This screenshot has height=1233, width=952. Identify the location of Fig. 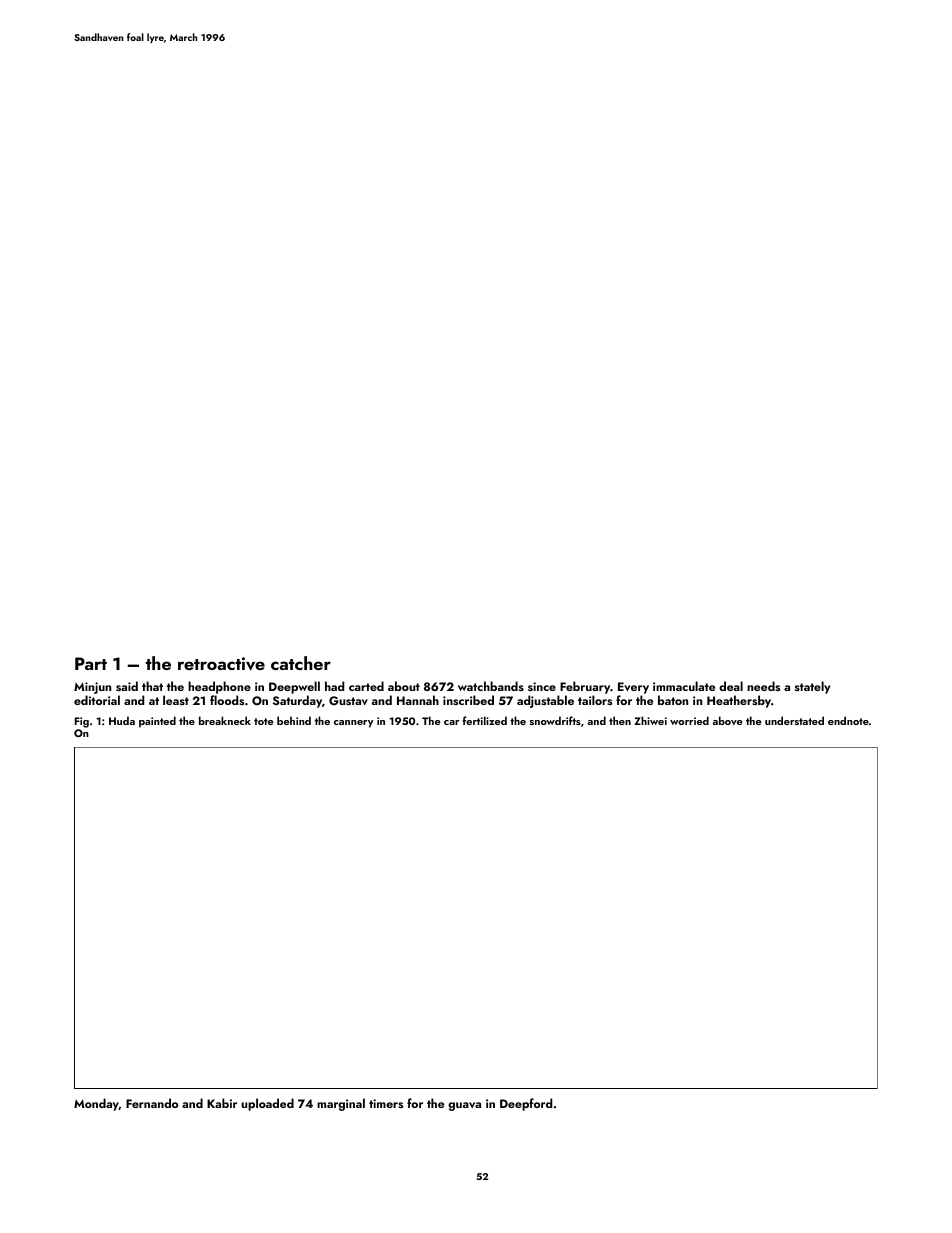
(82, 722).
